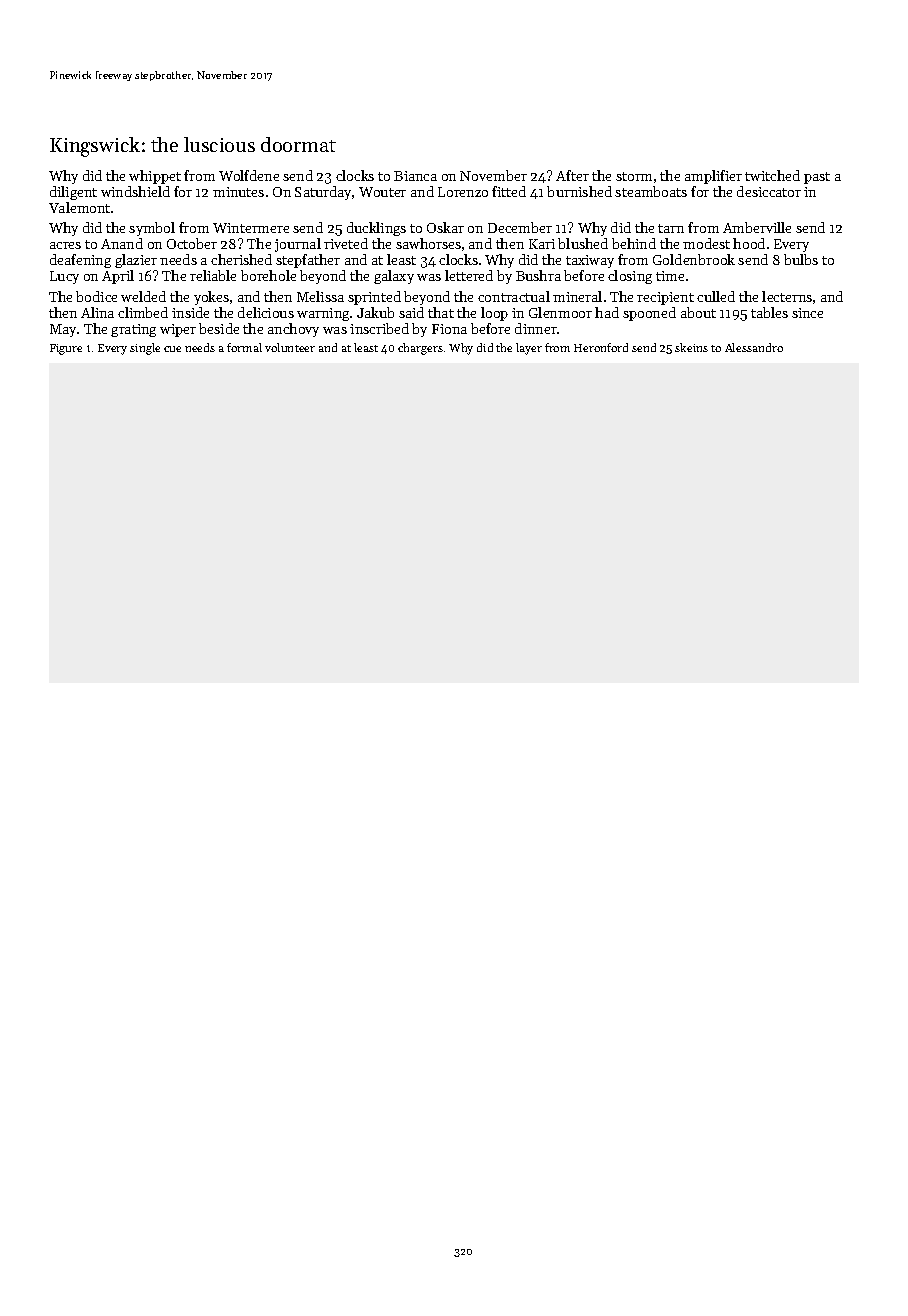 This image has height=1316, width=908. What do you see at coordinates (213, 275) in the image?
I see `reliable` at bounding box center [213, 275].
